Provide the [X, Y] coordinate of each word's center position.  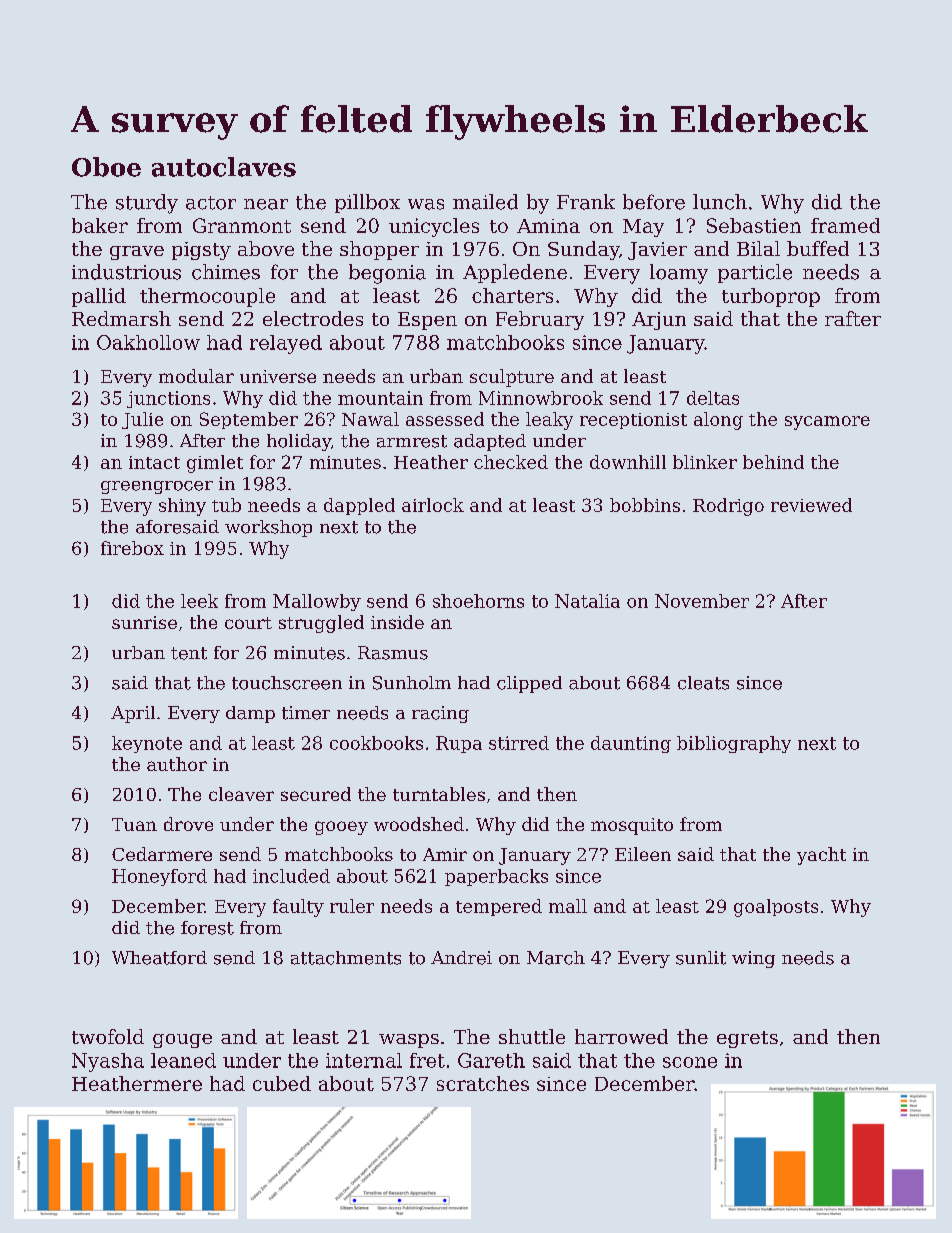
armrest [412, 441]
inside [397, 622]
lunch [720, 202]
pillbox [367, 203]
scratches [483, 1083]
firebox [132, 548]
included [291, 876]
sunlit [701, 958]
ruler [352, 906]
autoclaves [224, 167]
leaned [183, 1060]
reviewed [811, 505]
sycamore [827, 423]
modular [196, 376]
